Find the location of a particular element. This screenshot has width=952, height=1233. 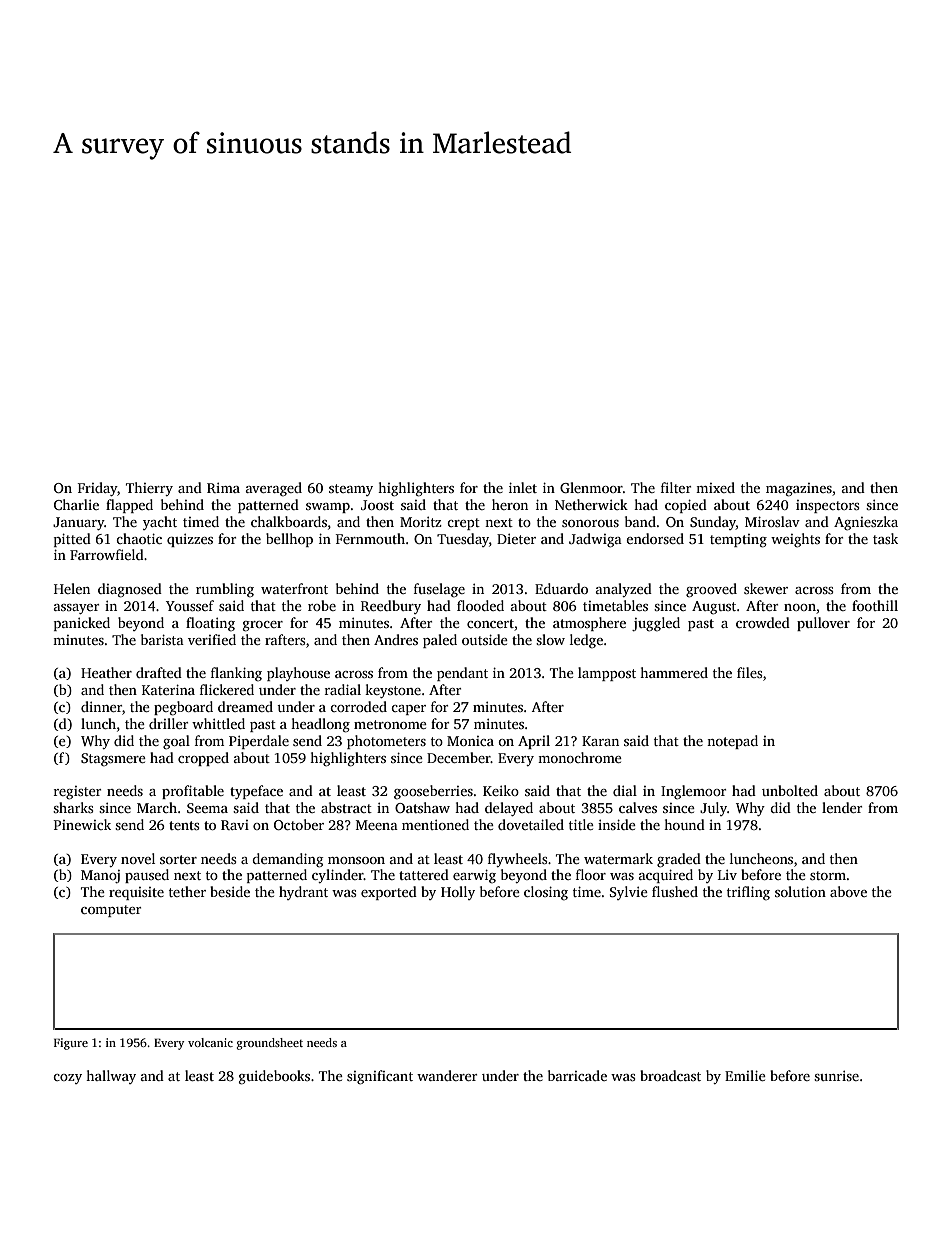

tempting is located at coordinates (738, 541).
